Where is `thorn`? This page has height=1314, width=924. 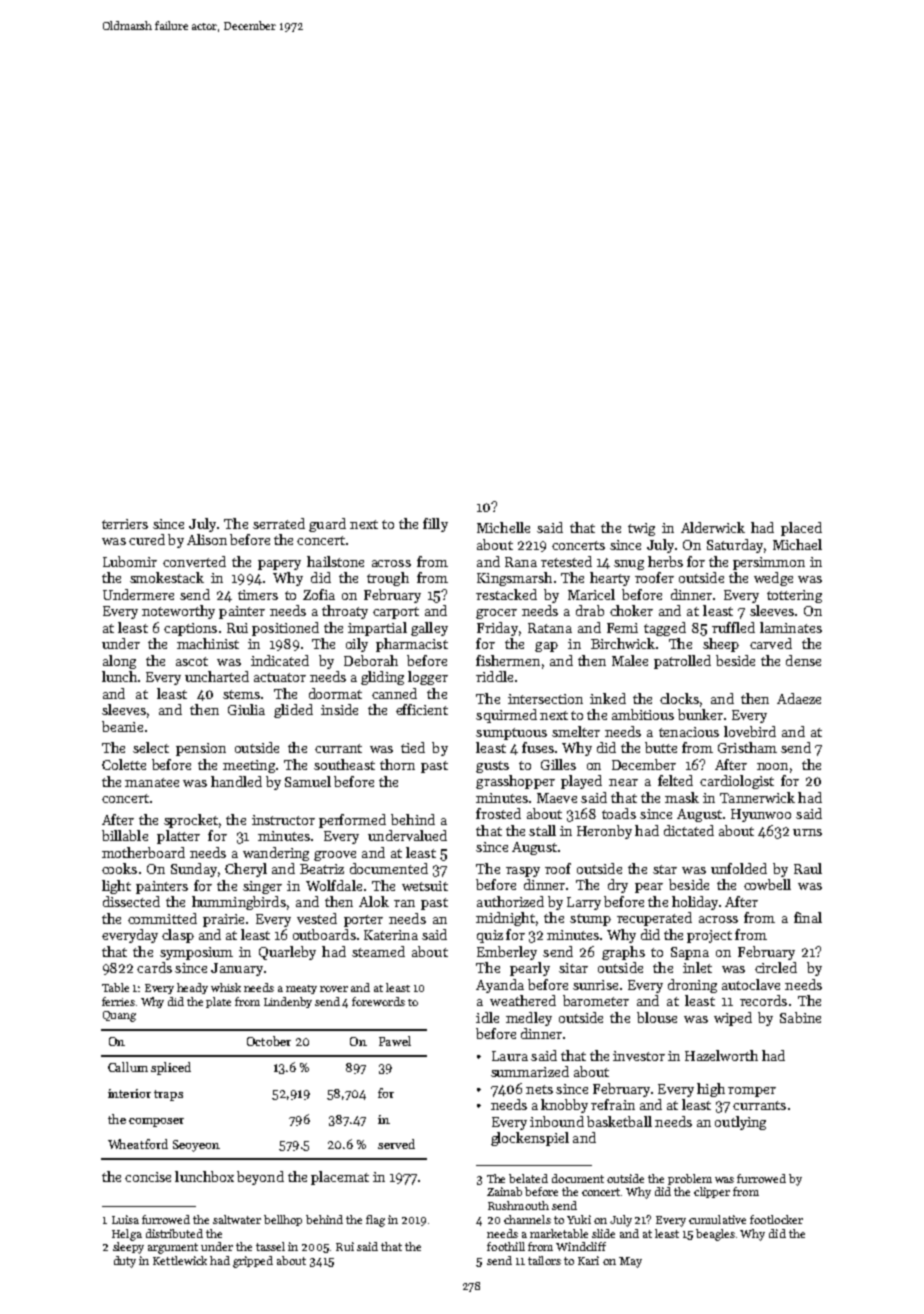
thorn is located at coordinates (397, 764).
